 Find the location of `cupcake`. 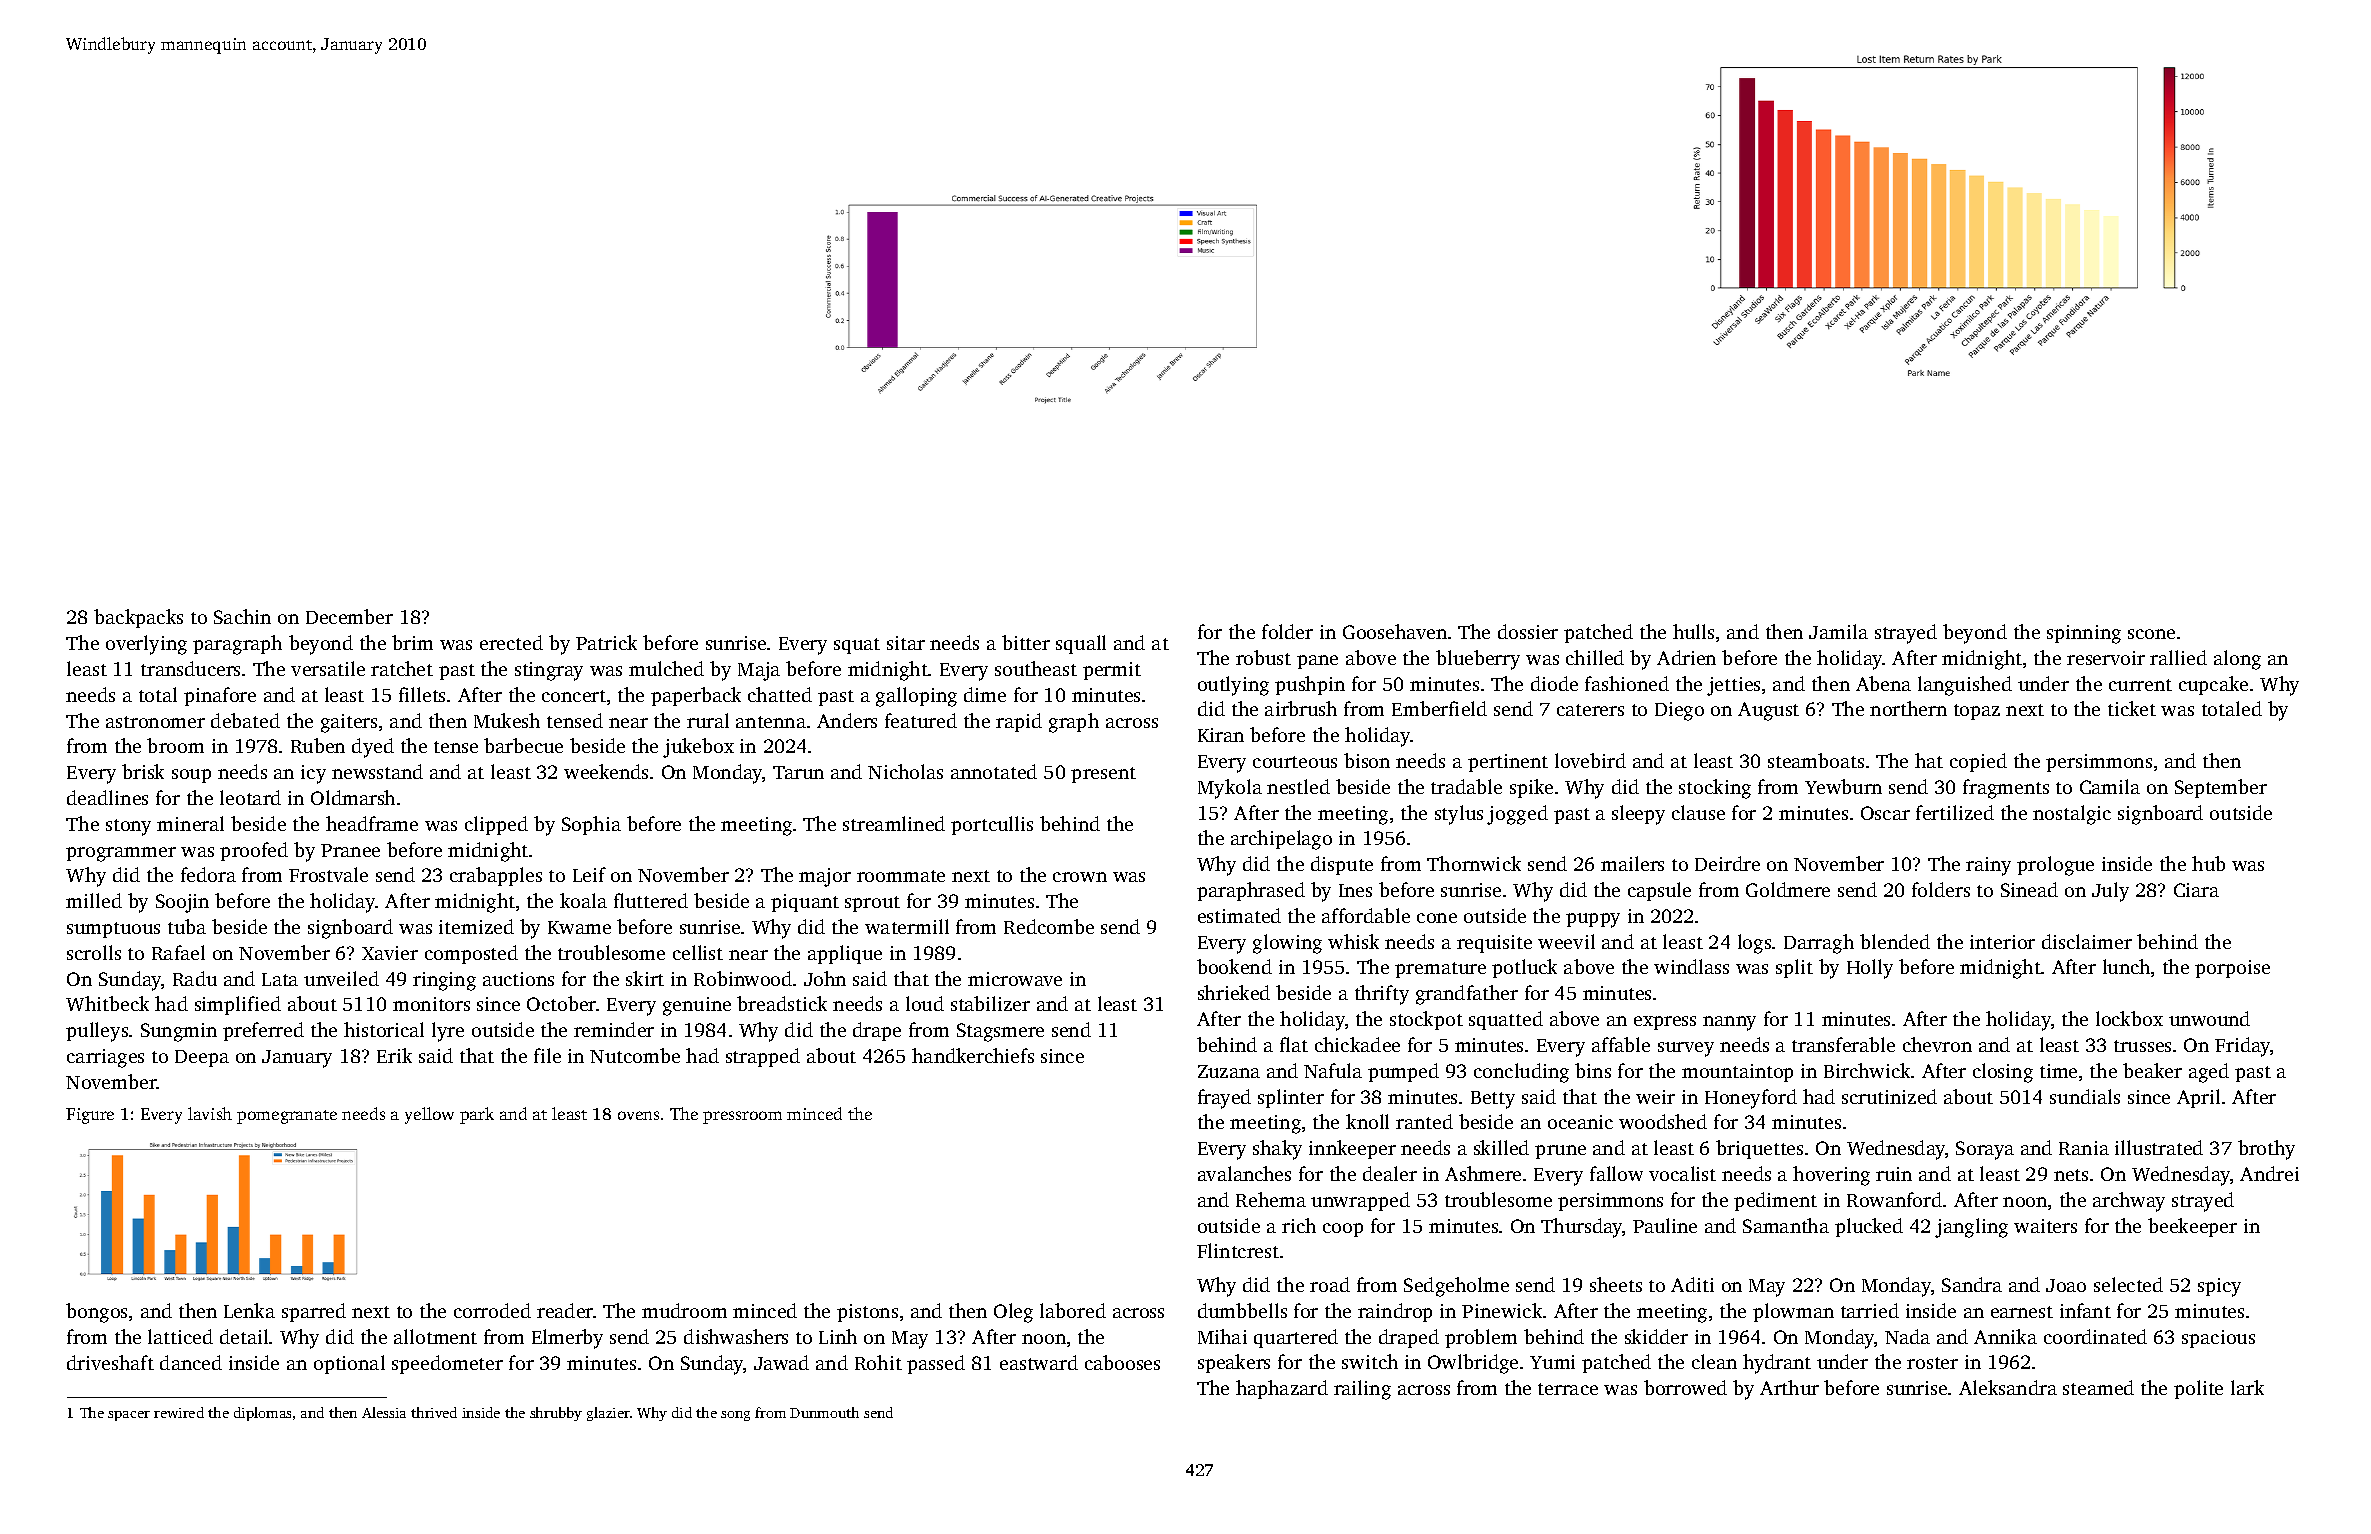

cupcake is located at coordinates (2213, 685).
